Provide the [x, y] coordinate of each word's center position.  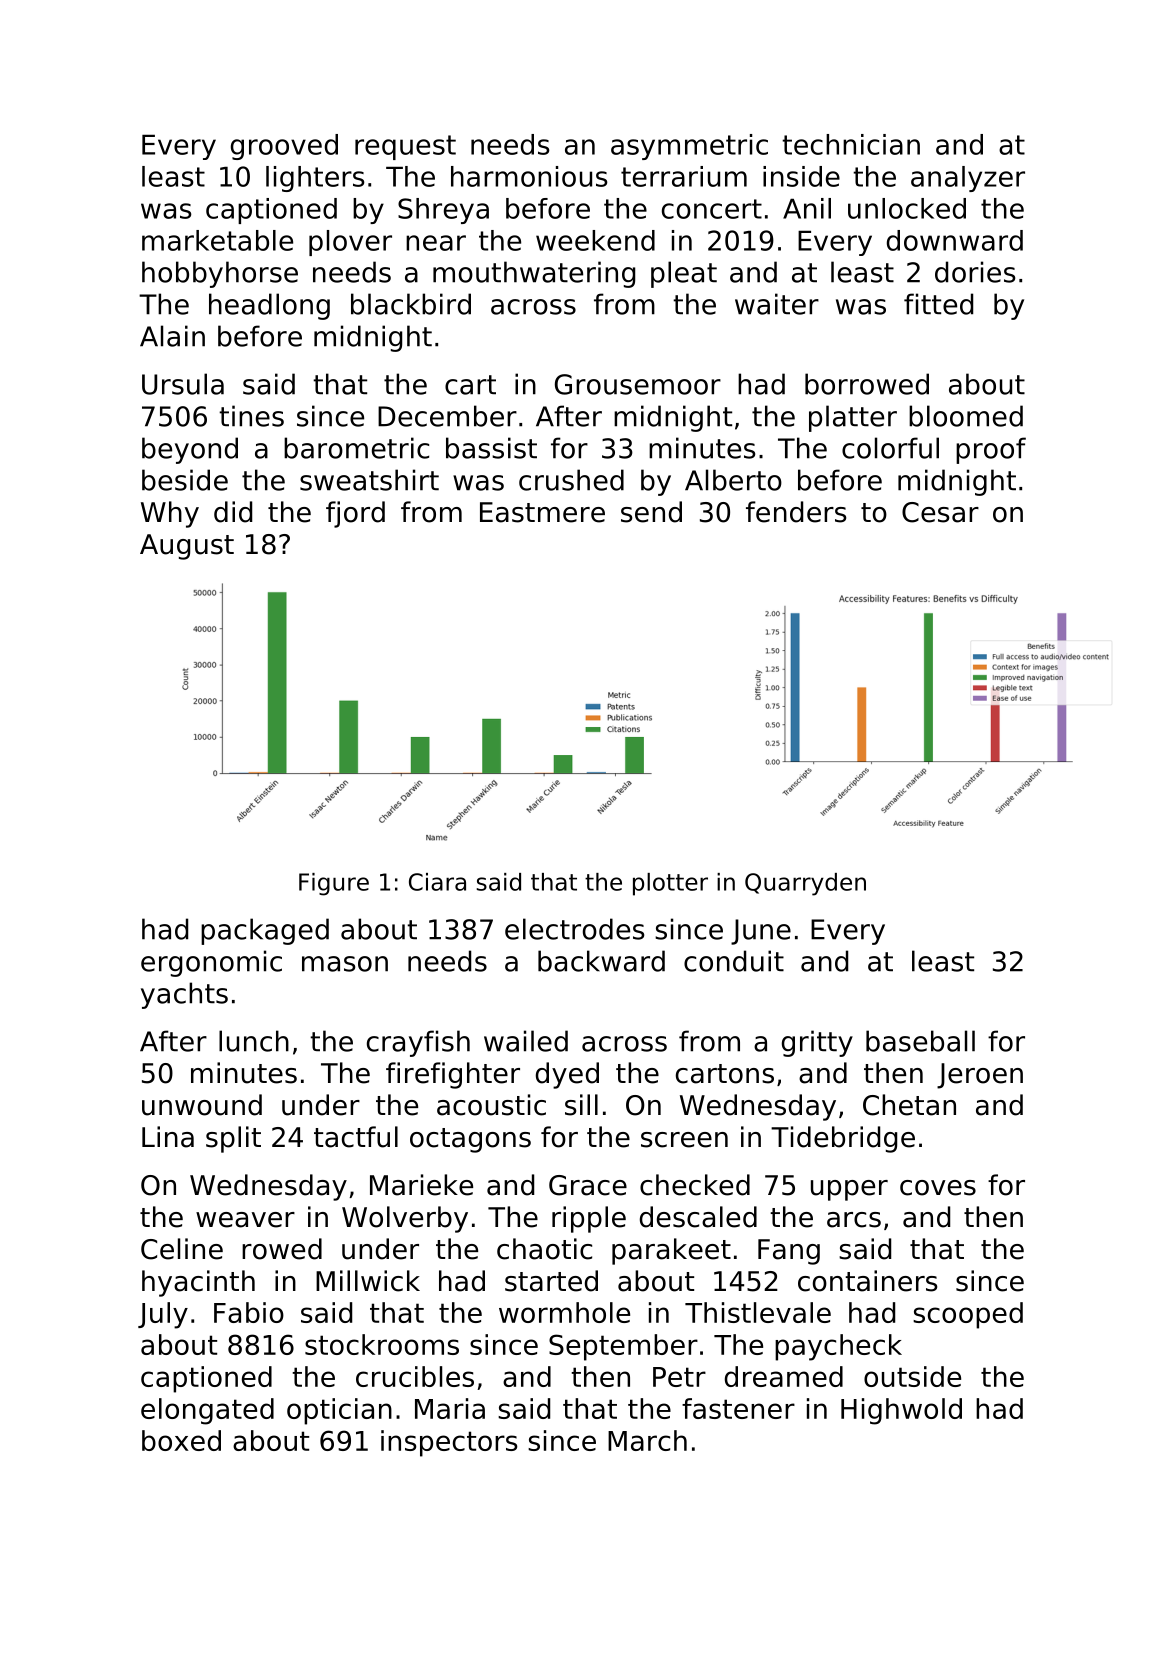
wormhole [564, 1312]
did [233, 512]
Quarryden [805, 884]
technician [851, 144]
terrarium [684, 176]
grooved [284, 147]
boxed [181, 1440]
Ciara [437, 882]
